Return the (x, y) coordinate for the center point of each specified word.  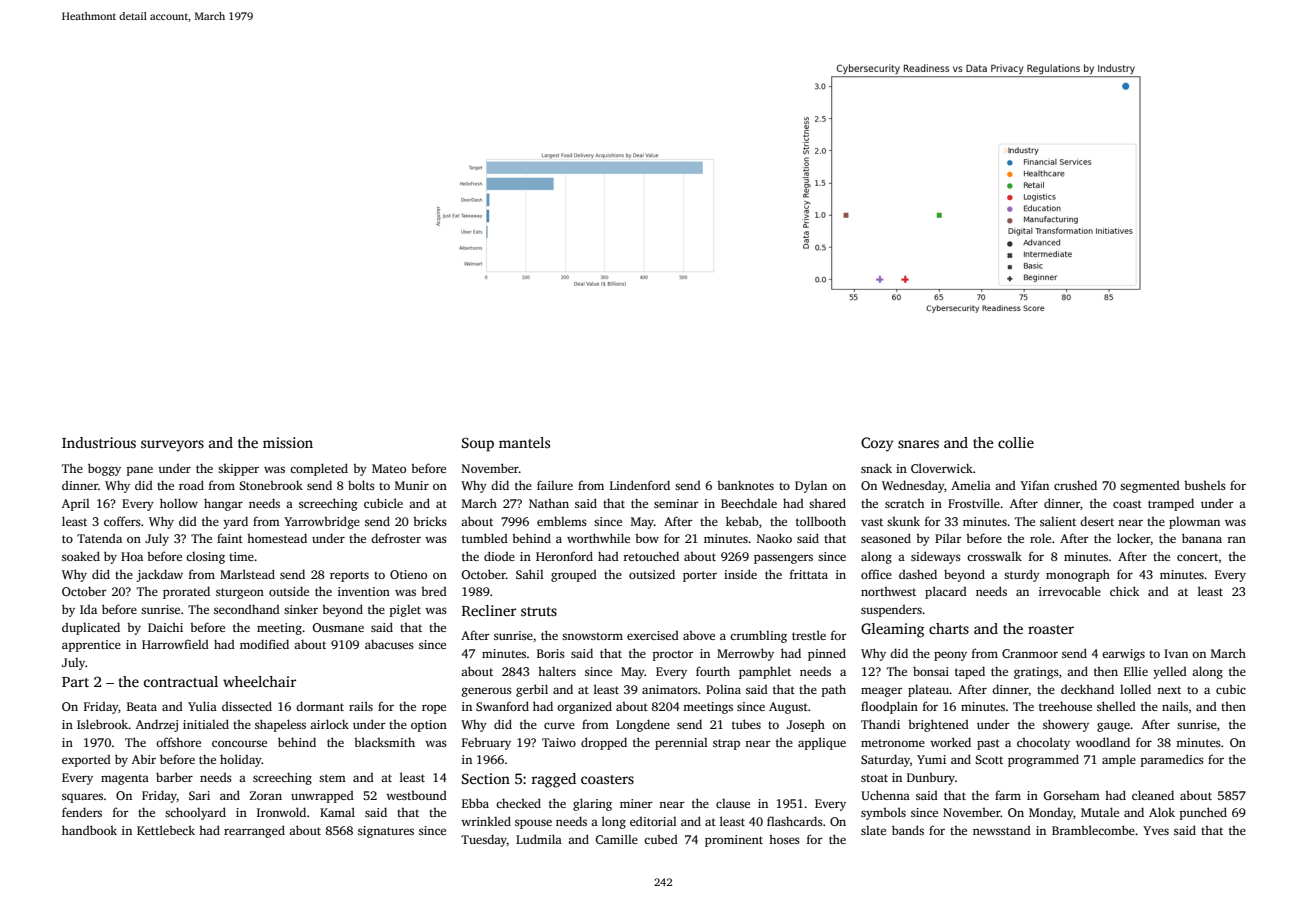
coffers (122, 521)
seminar (676, 503)
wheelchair (259, 681)
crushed (1075, 485)
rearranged (254, 831)
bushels (1205, 485)
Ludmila (539, 839)
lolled (1135, 689)
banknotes (745, 485)
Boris (551, 653)
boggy (104, 469)
